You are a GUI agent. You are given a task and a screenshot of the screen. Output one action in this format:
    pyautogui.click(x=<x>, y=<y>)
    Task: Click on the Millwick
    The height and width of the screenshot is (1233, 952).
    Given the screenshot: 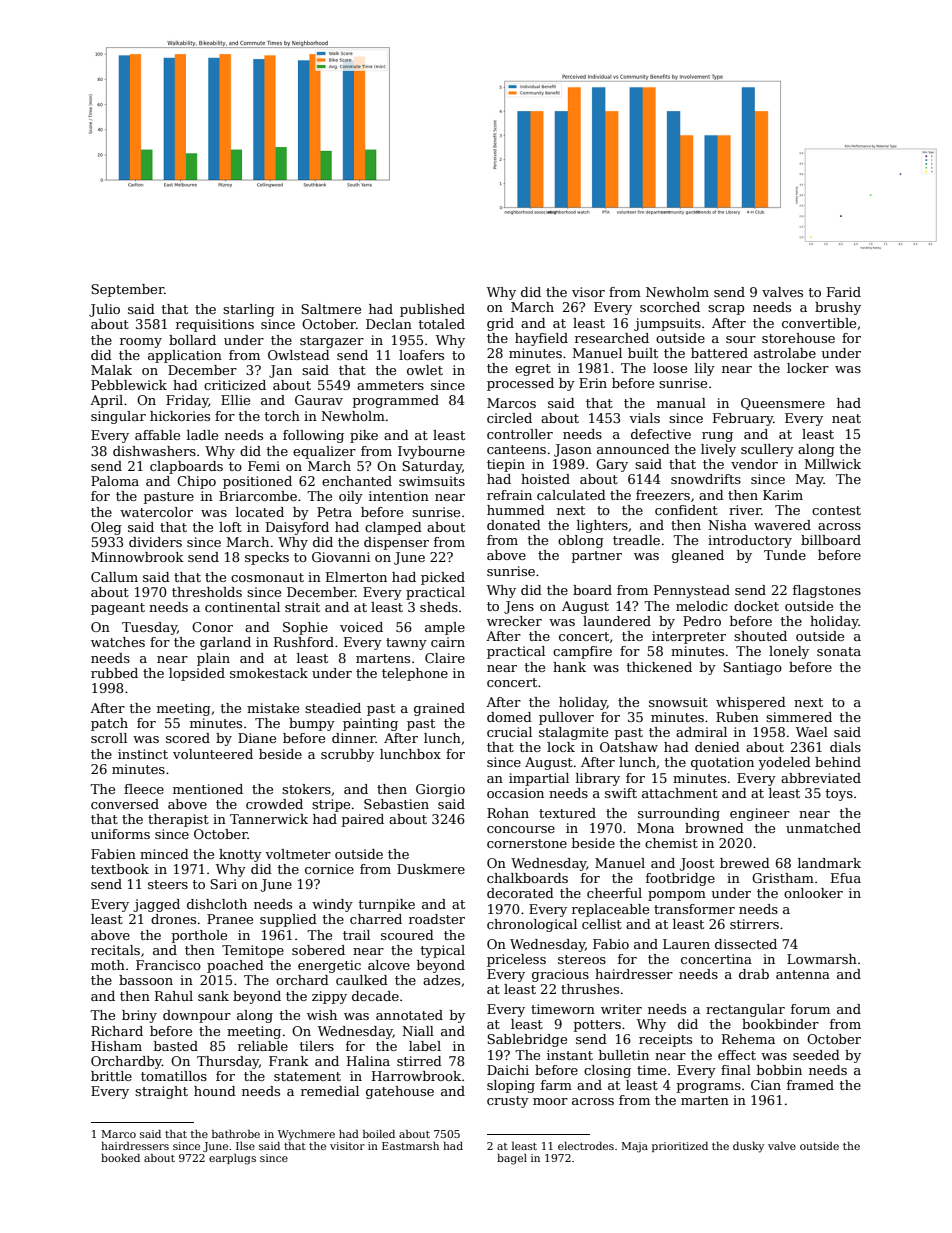 What is the action you would take?
    pyautogui.click(x=832, y=464)
